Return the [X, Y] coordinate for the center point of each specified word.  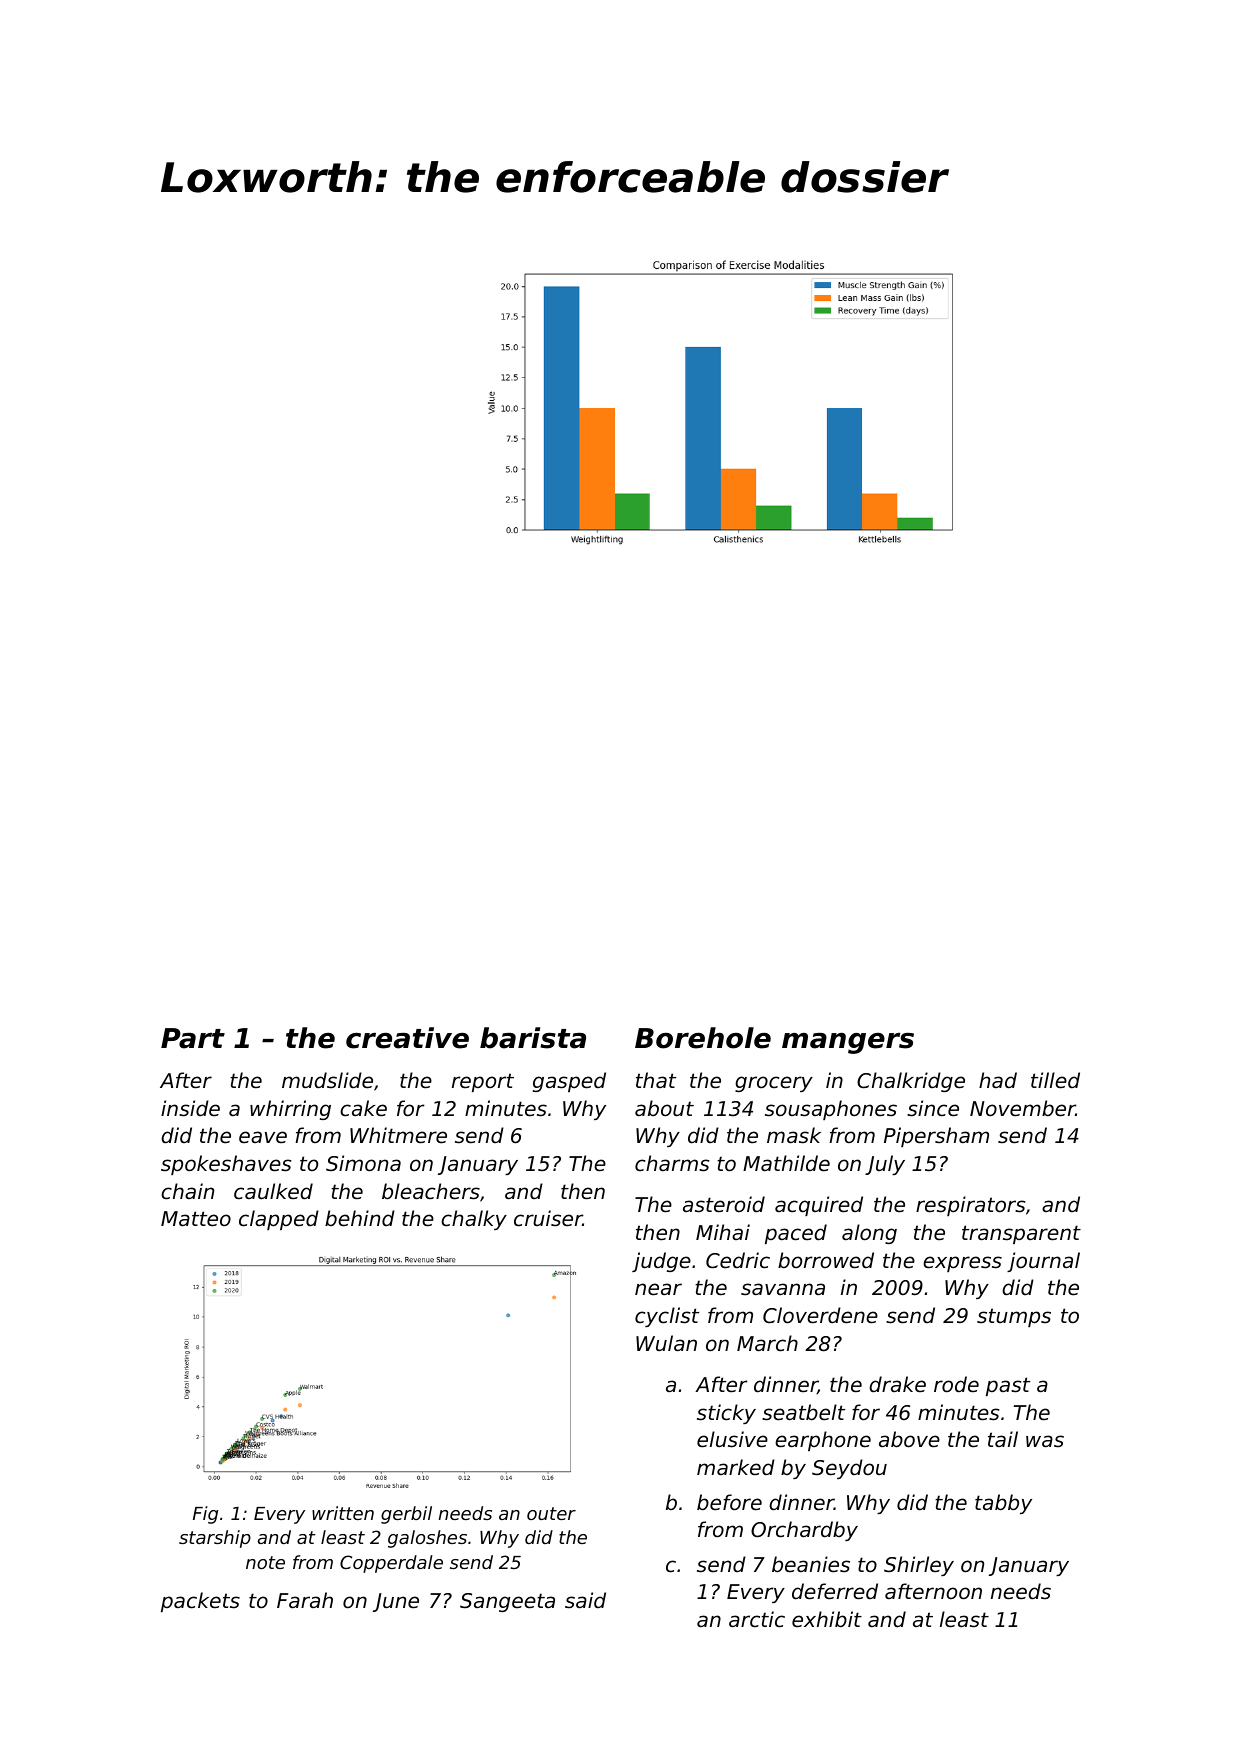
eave [263, 1137]
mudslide [327, 1080]
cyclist [667, 1317]
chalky [474, 1220]
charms [672, 1163]
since [933, 1108]
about [664, 1108]
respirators [971, 1206]
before [729, 1502]
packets [200, 1602]
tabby [1003, 1504]
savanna [783, 1289]
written [343, 1513]
